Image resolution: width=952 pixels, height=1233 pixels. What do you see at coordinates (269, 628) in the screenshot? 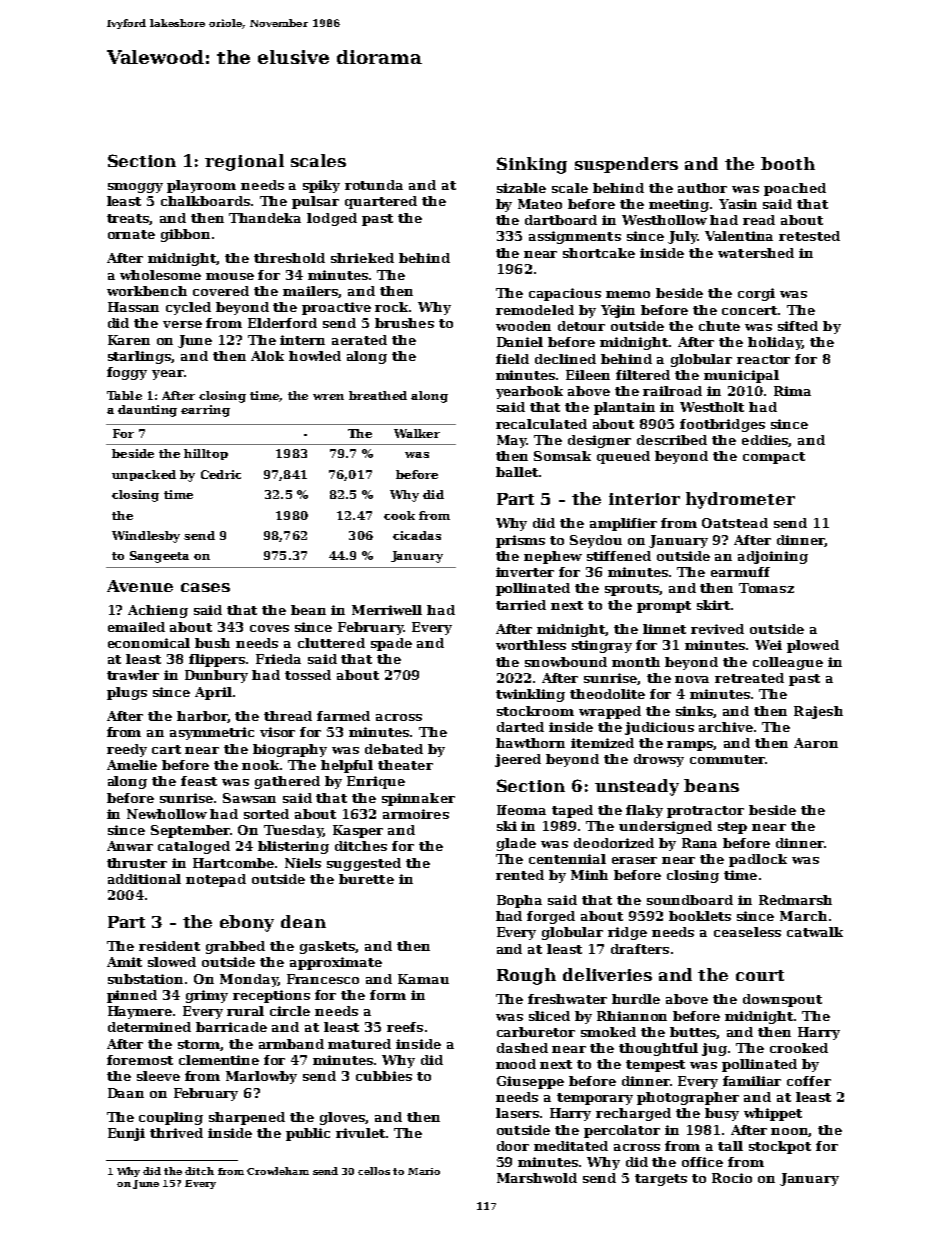
I see `coves` at bounding box center [269, 628].
